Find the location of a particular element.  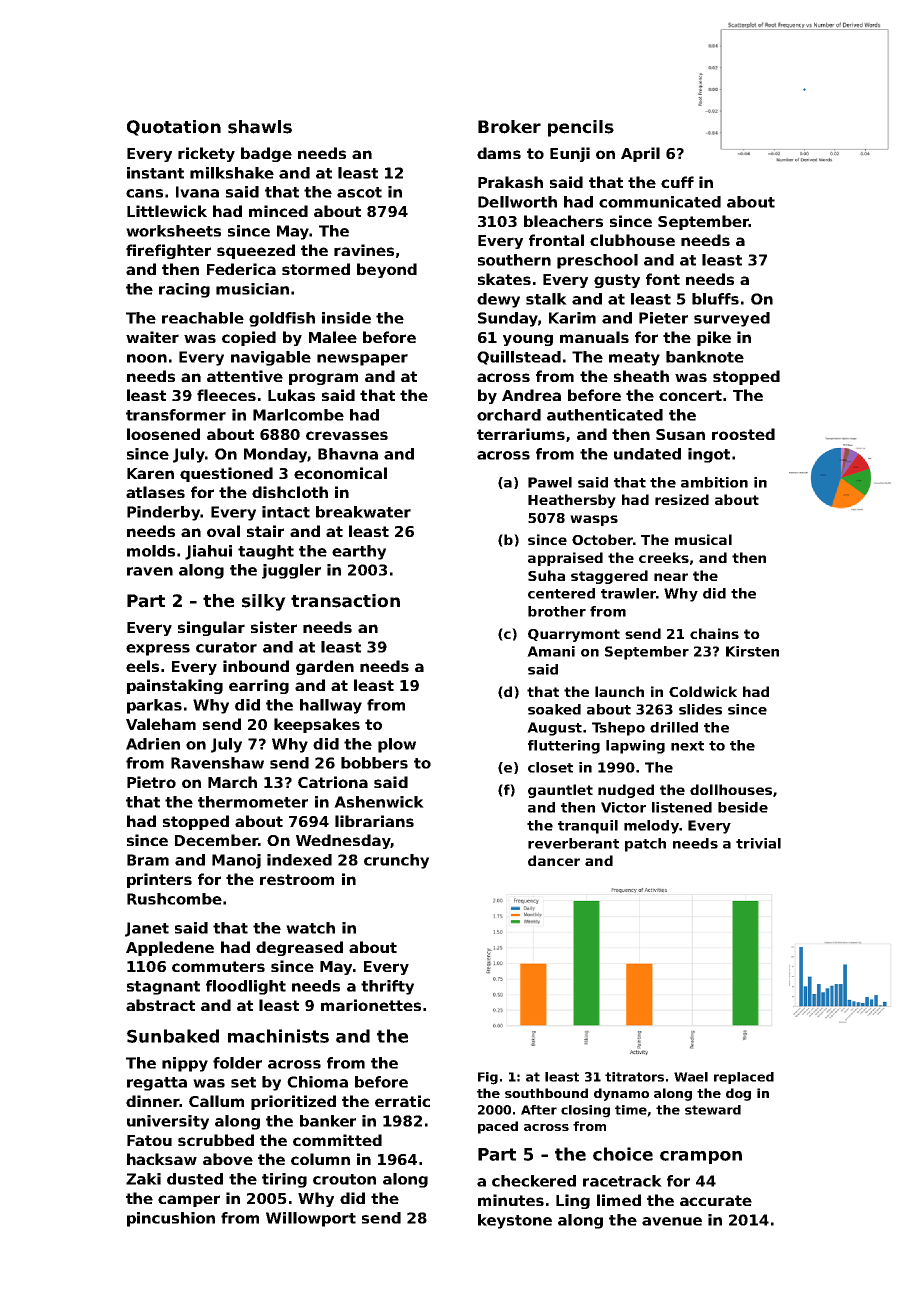

nippy is located at coordinates (185, 1064).
